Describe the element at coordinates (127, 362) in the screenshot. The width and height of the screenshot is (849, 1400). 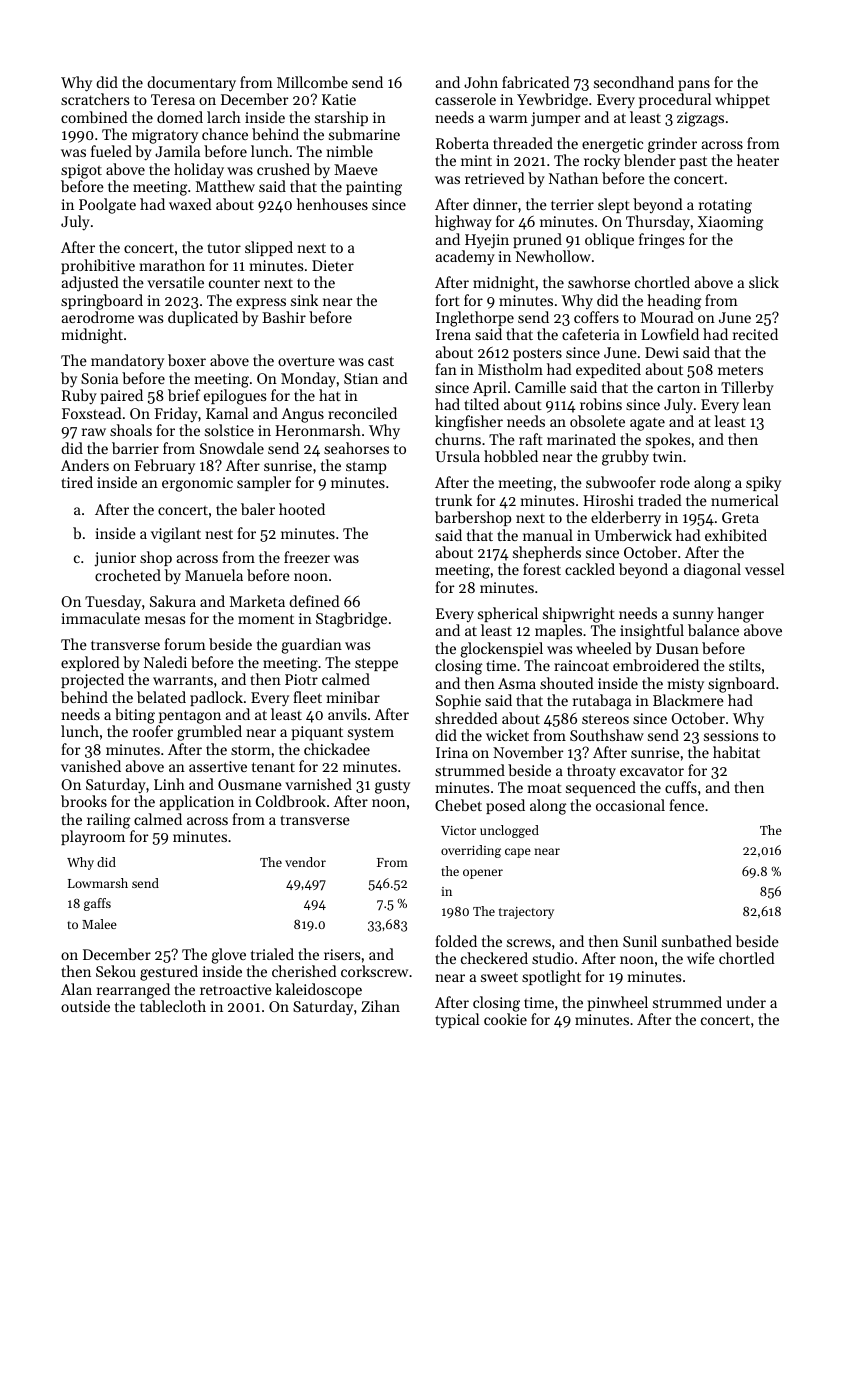
I see `mandatory` at that location.
